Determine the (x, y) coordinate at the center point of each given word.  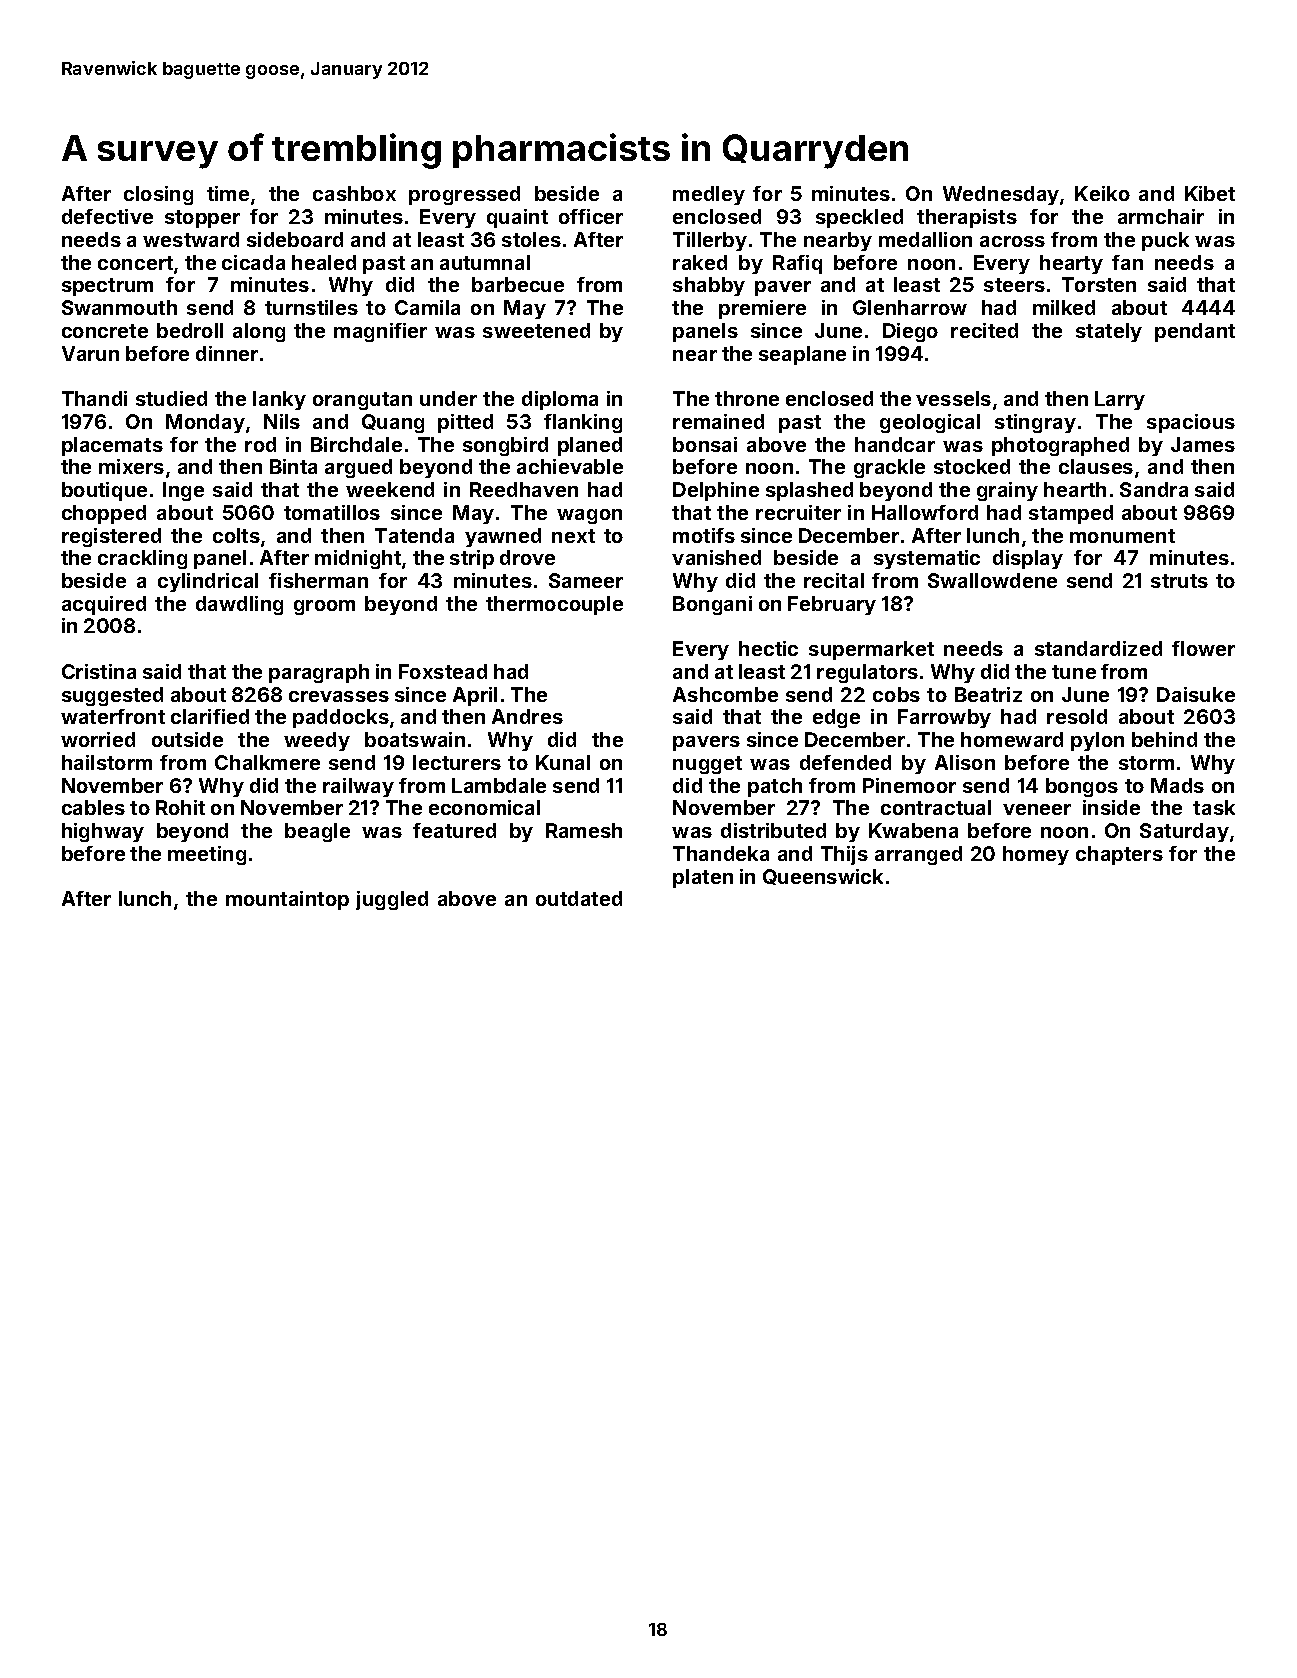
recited (984, 330)
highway (103, 832)
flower (1203, 648)
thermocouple (554, 605)
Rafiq (797, 264)
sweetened (536, 330)
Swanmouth (119, 307)
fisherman (318, 580)
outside (187, 739)
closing (158, 195)
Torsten (1099, 284)
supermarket (871, 650)
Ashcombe (725, 694)
